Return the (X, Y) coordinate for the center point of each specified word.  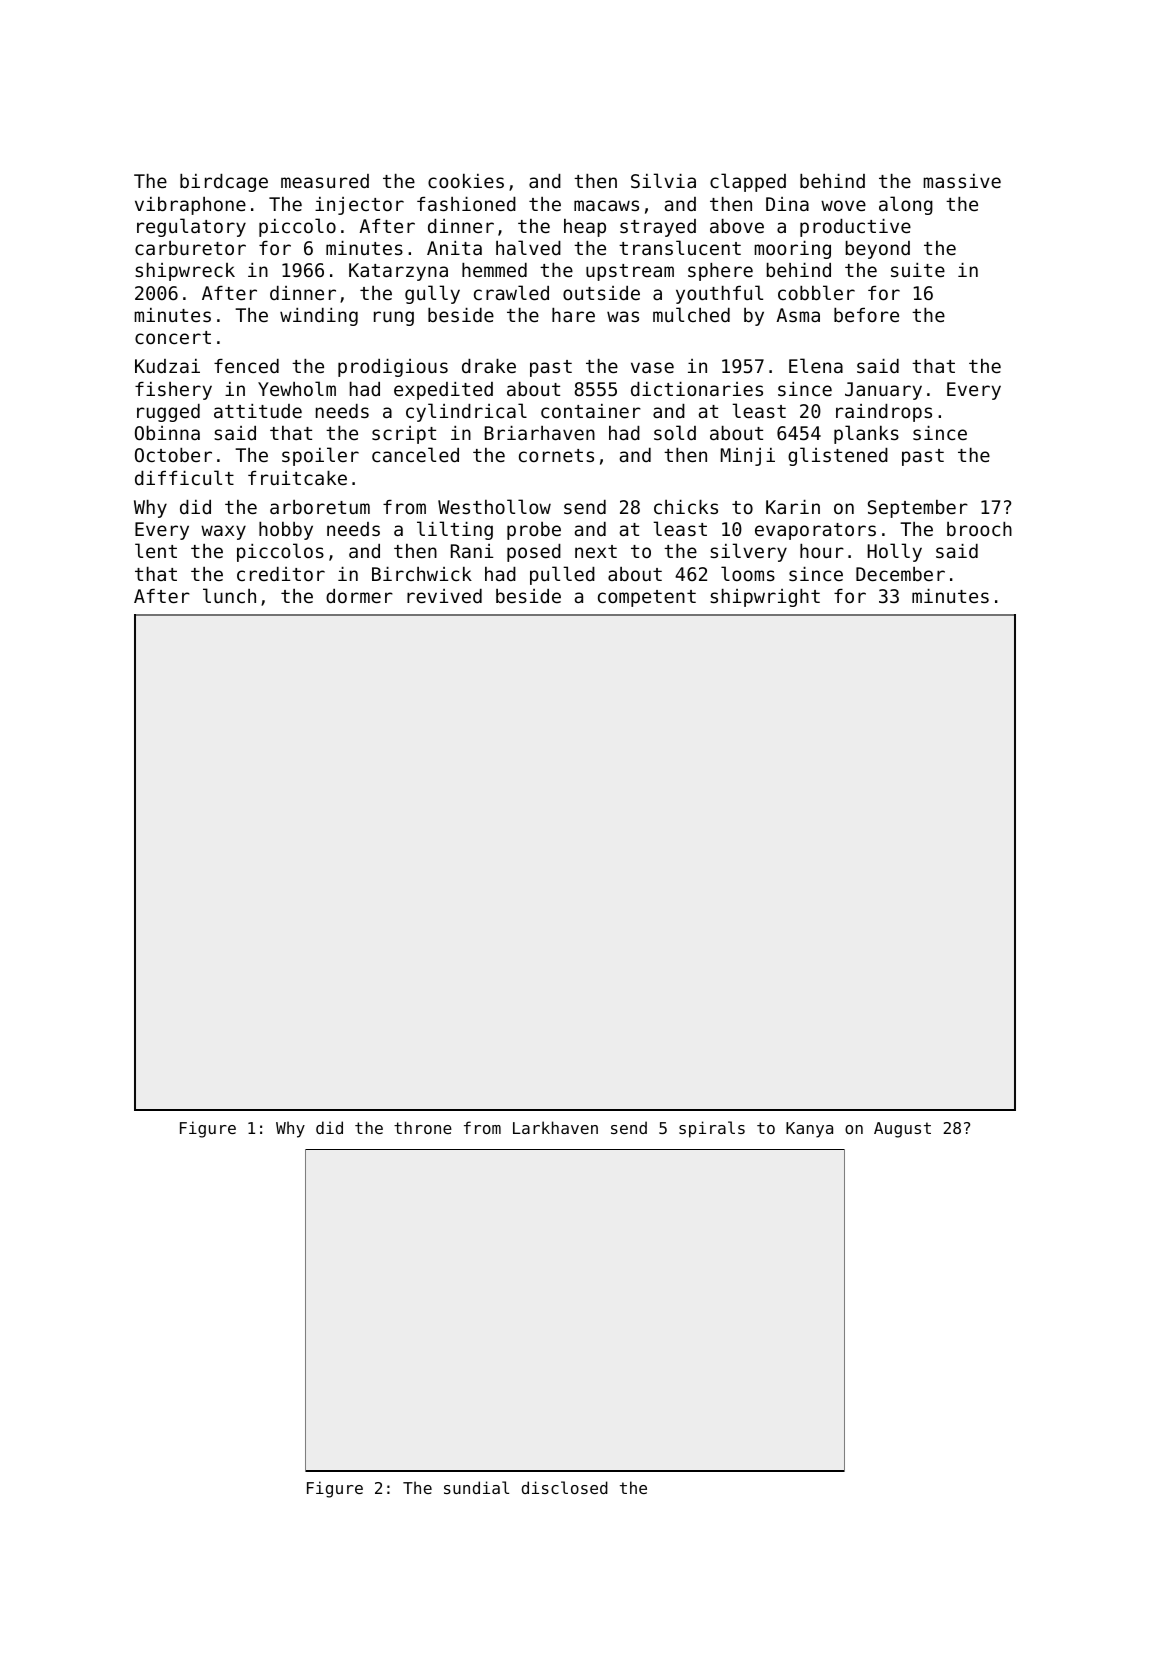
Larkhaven (555, 1127)
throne (423, 1127)
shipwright (765, 598)
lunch (229, 595)
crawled (511, 292)
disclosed (565, 1487)
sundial (476, 1487)
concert (173, 337)
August (902, 1130)
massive (962, 181)
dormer (359, 596)
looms (748, 573)
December (900, 574)
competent (647, 598)
